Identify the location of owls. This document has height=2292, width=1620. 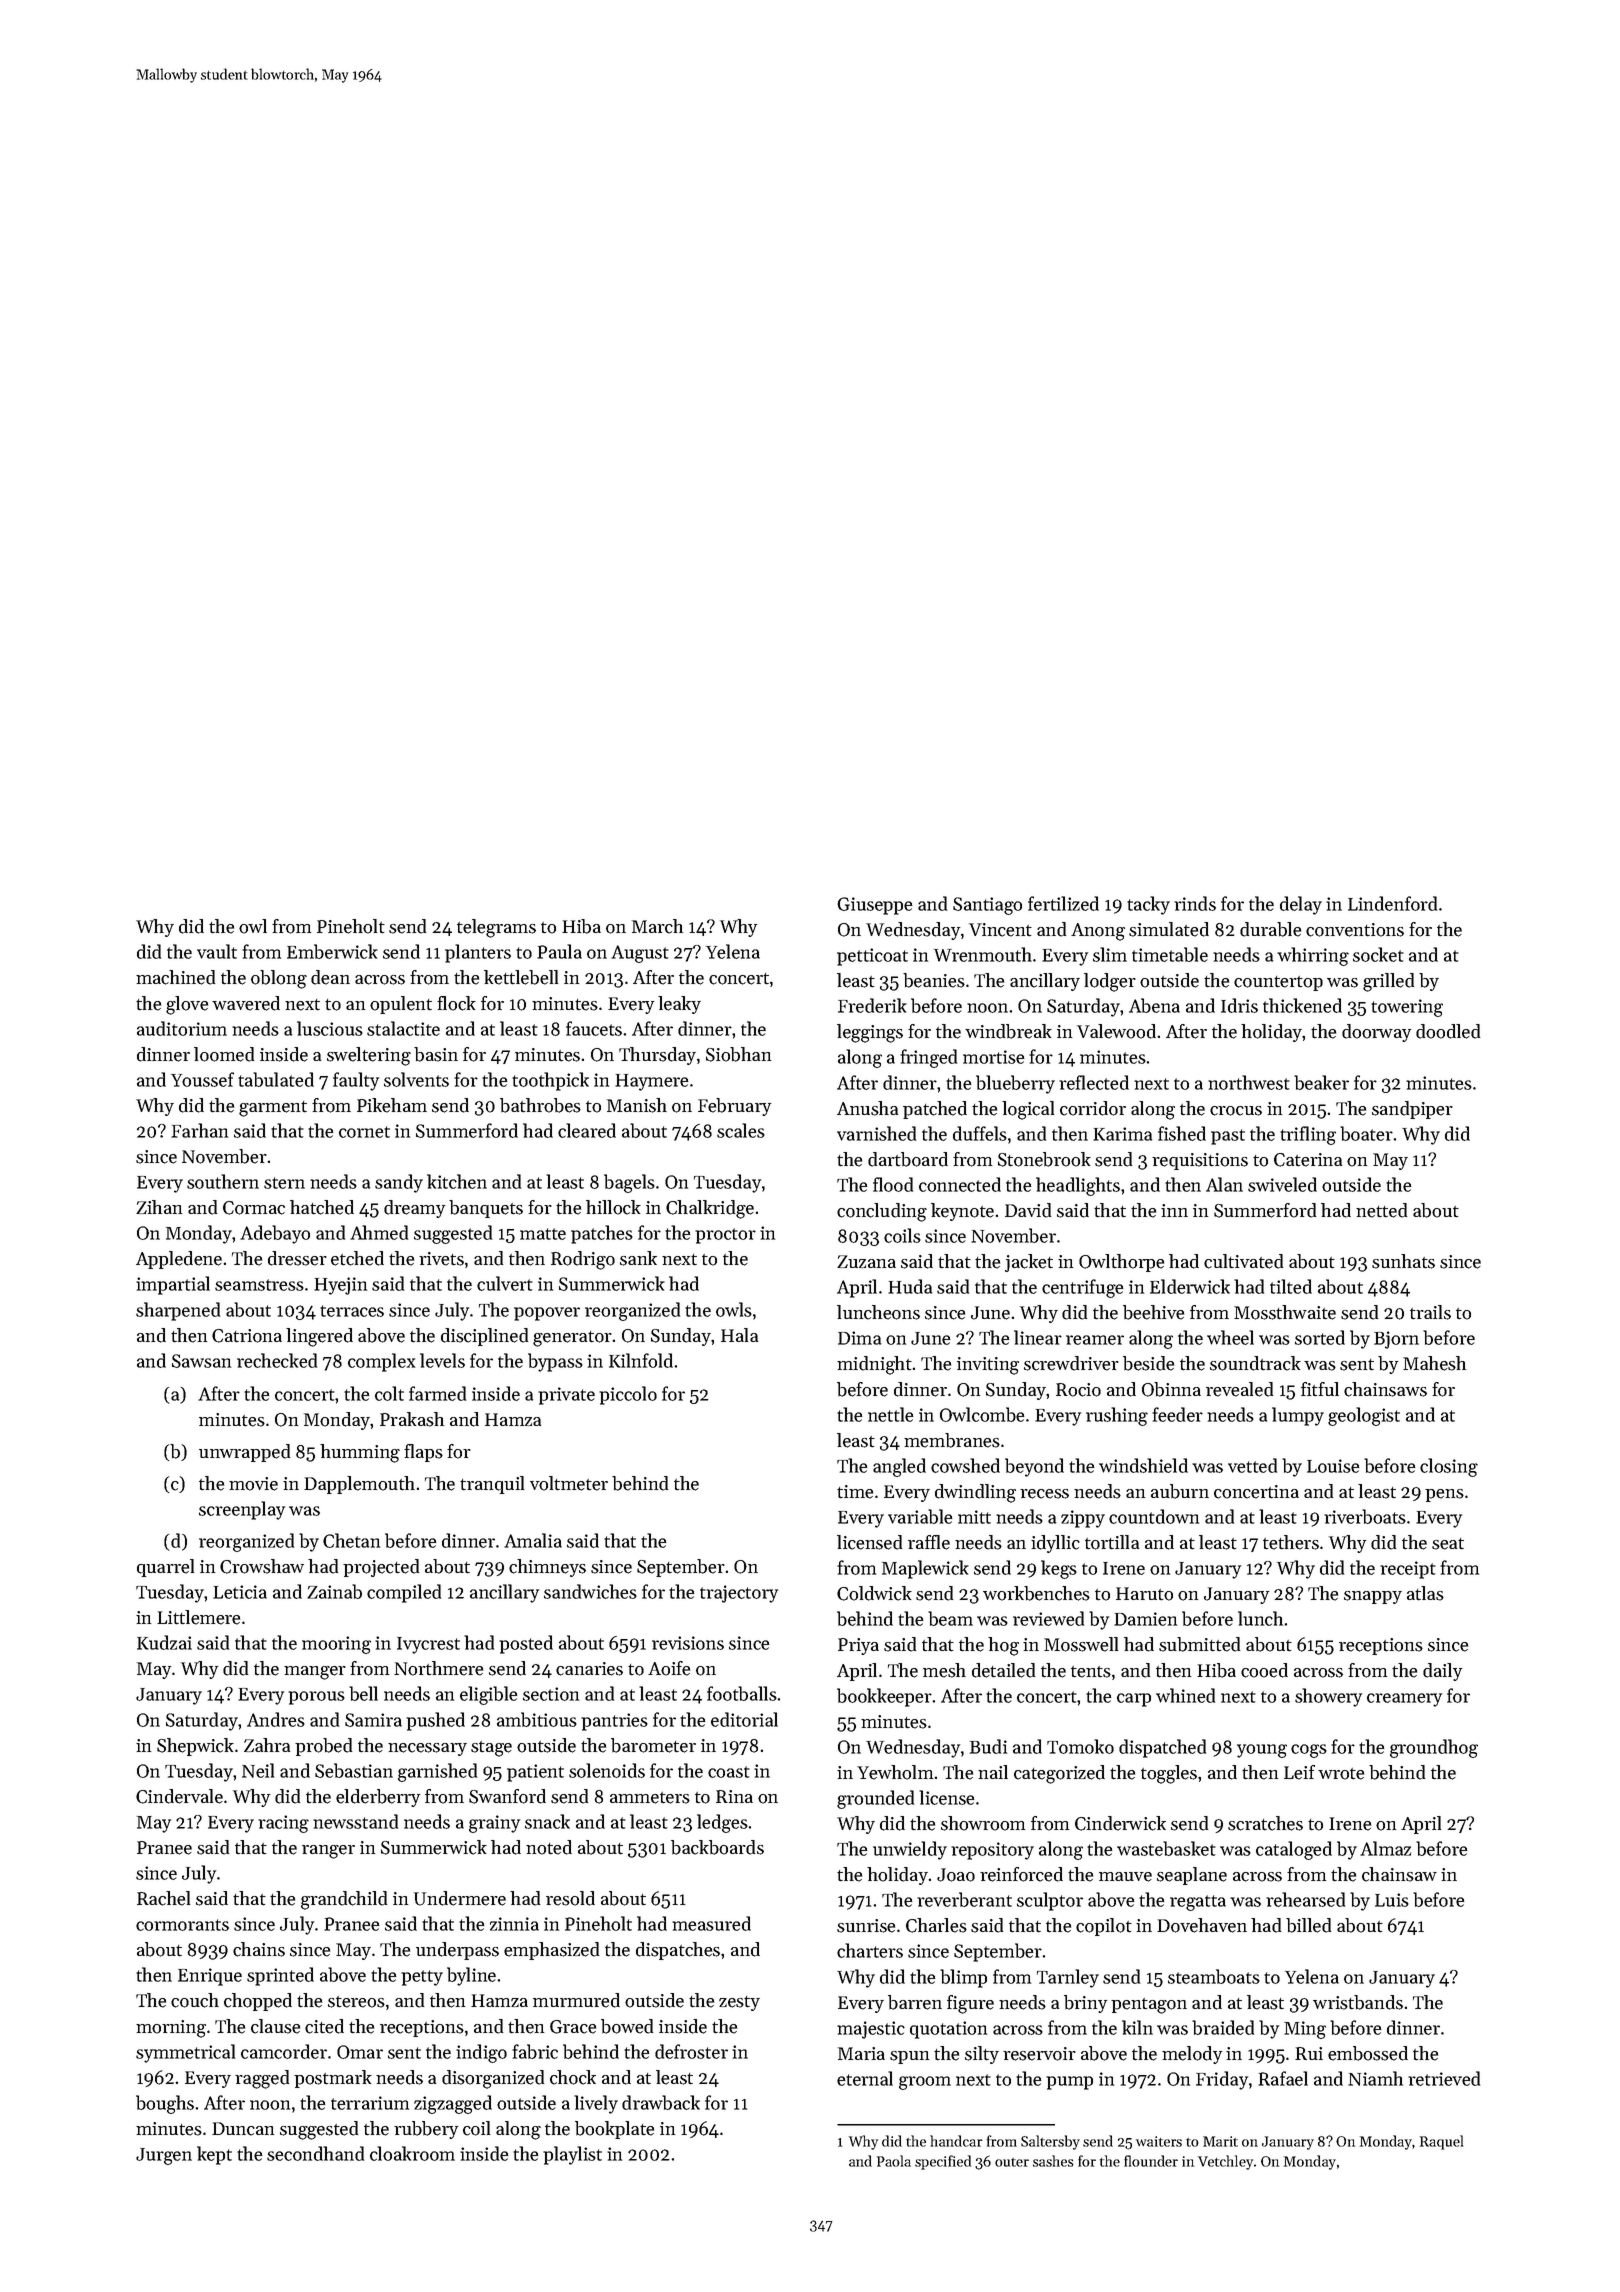
(734, 1309).
